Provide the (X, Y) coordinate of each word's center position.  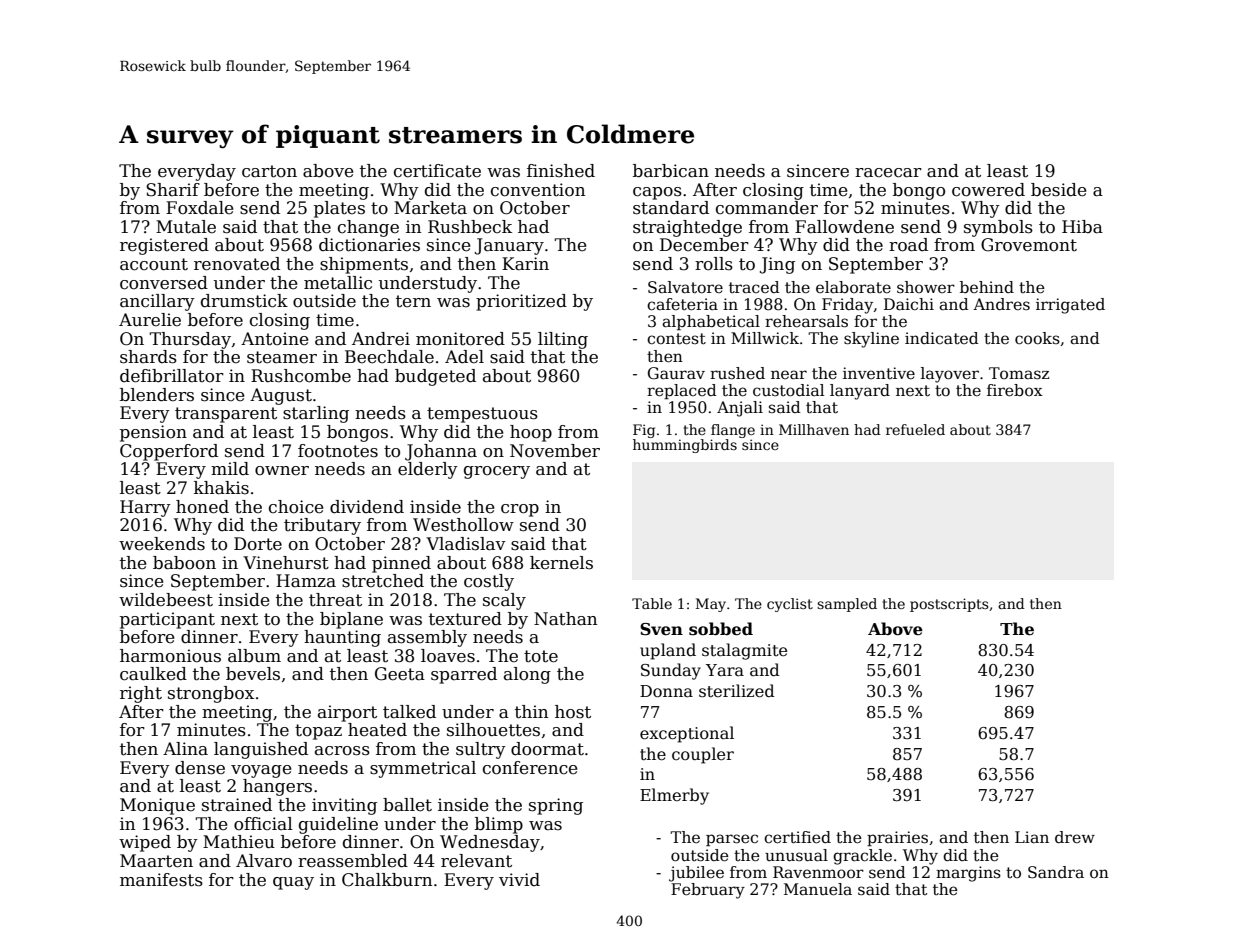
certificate (437, 171)
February (708, 891)
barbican (671, 171)
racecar (888, 173)
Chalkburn (387, 880)
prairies (897, 838)
